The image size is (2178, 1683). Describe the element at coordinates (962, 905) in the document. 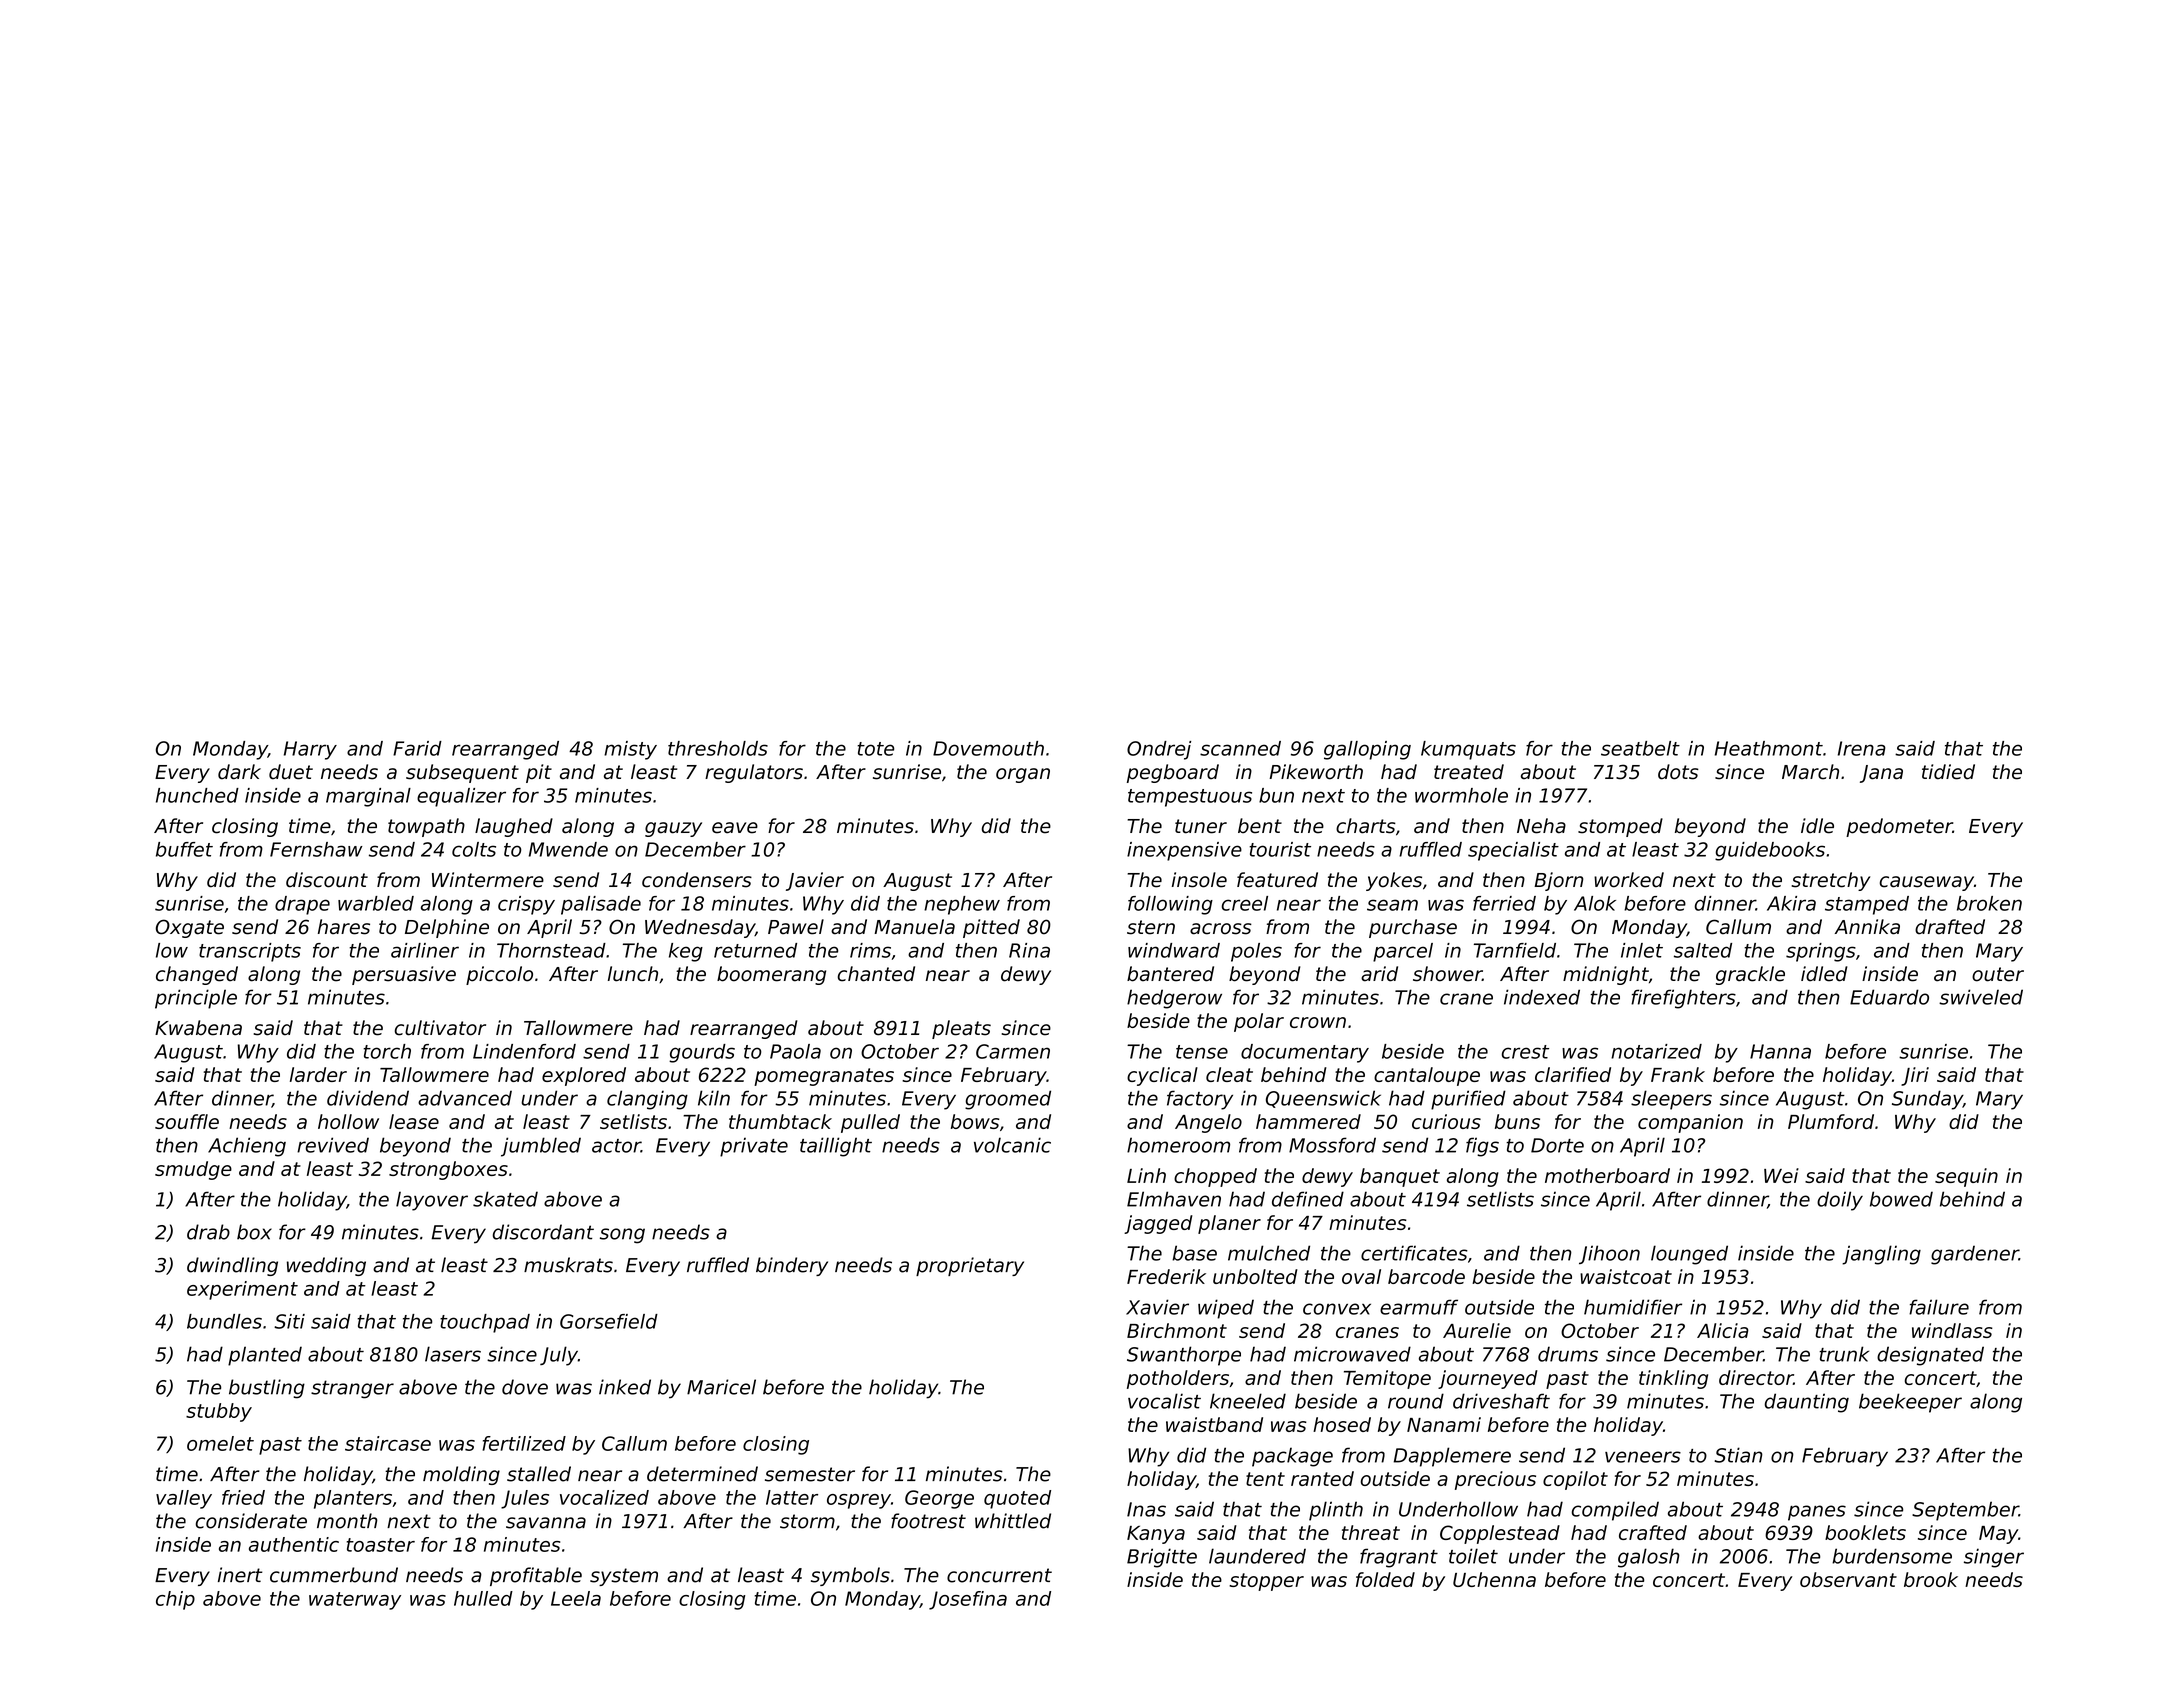

I see `nephew` at that location.
